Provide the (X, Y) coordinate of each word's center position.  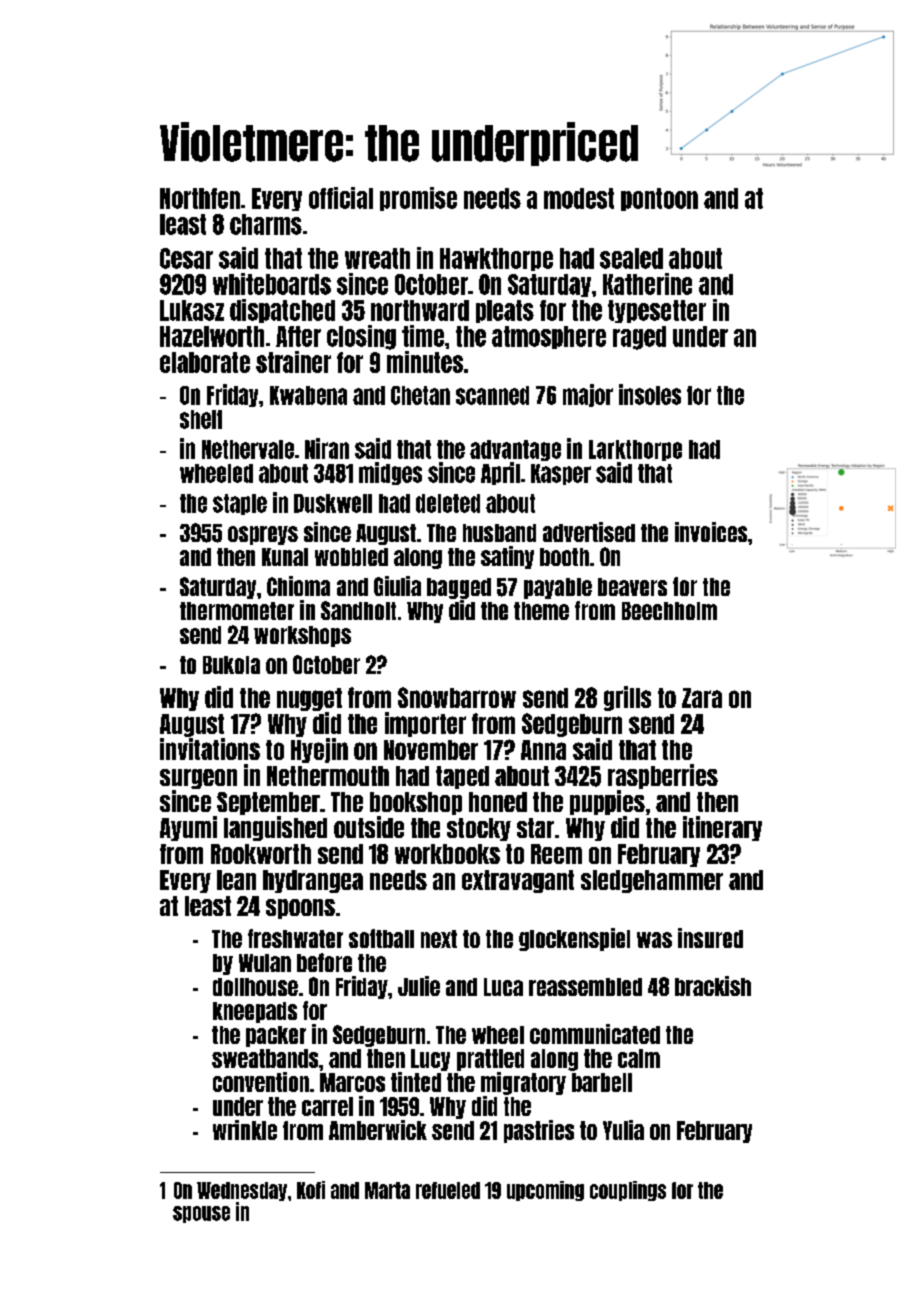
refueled (448, 1190)
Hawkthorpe (496, 259)
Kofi (311, 1190)
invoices (711, 532)
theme (541, 611)
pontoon (659, 199)
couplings (628, 1191)
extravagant (518, 881)
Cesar (186, 258)
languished (275, 828)
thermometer (237, 611)
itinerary (722, 828)
